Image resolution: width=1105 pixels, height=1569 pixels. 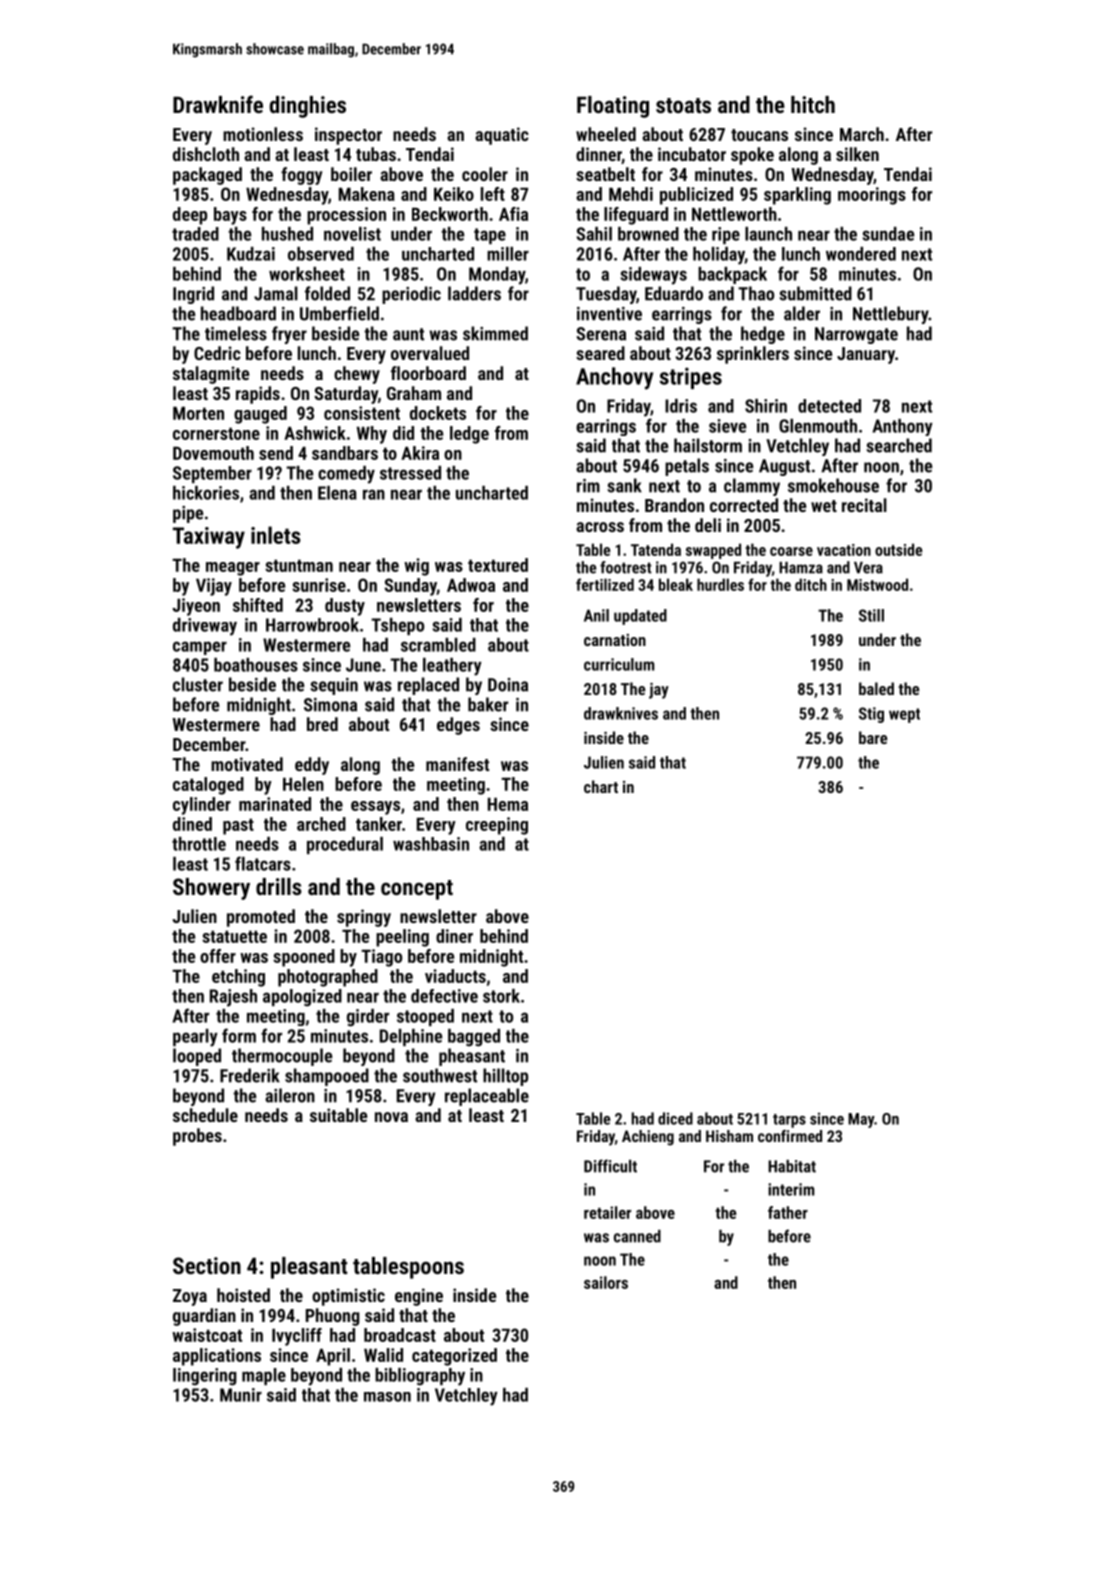 What do you see at coordinates (502, 136) in the screenshot?
I see `aquatic` at bounding box center [502, 136].
